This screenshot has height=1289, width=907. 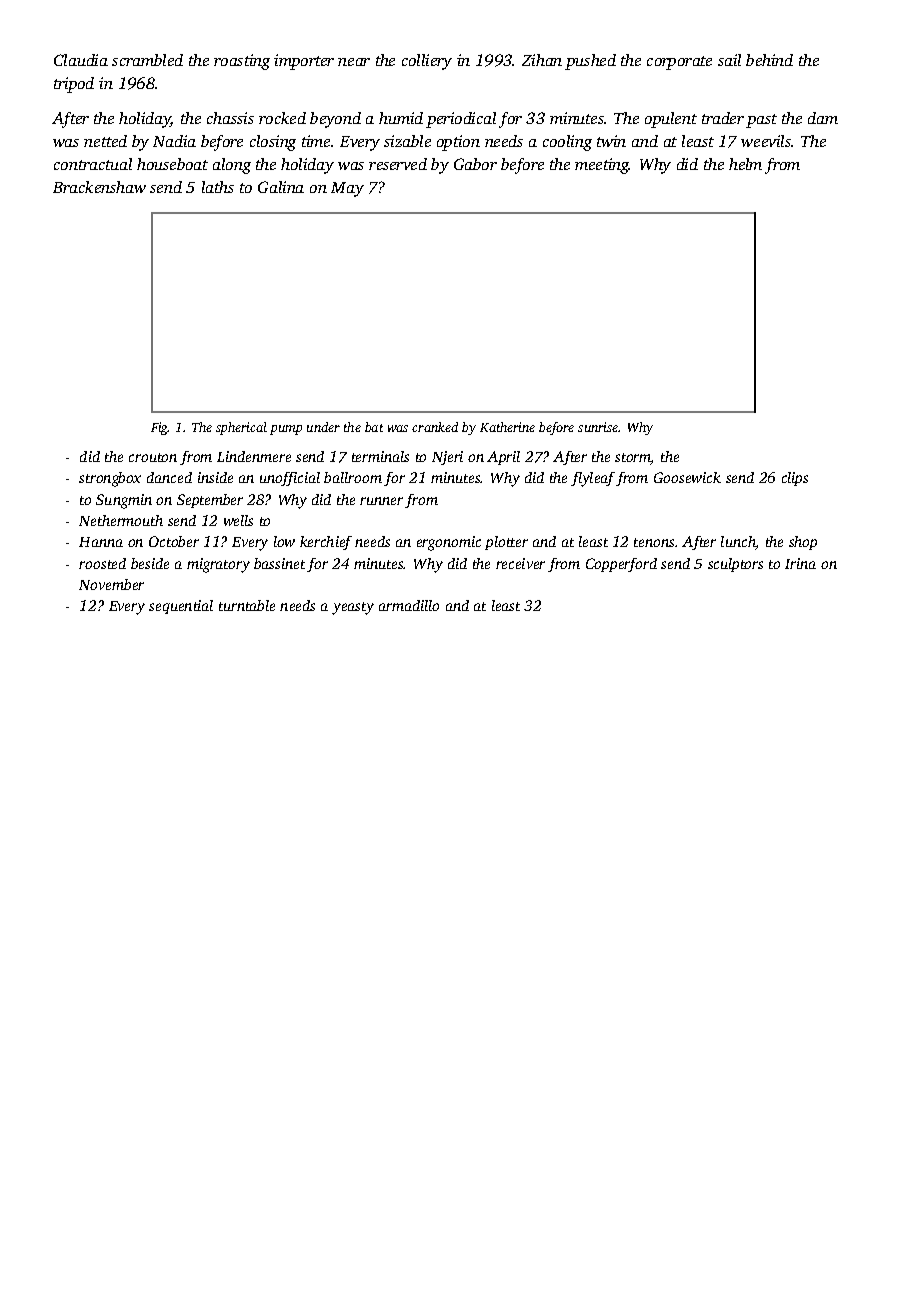 What do you see at coordinates (241, 428) in the screenshot?
I see `spherical` at bounding box center [241, 428].
